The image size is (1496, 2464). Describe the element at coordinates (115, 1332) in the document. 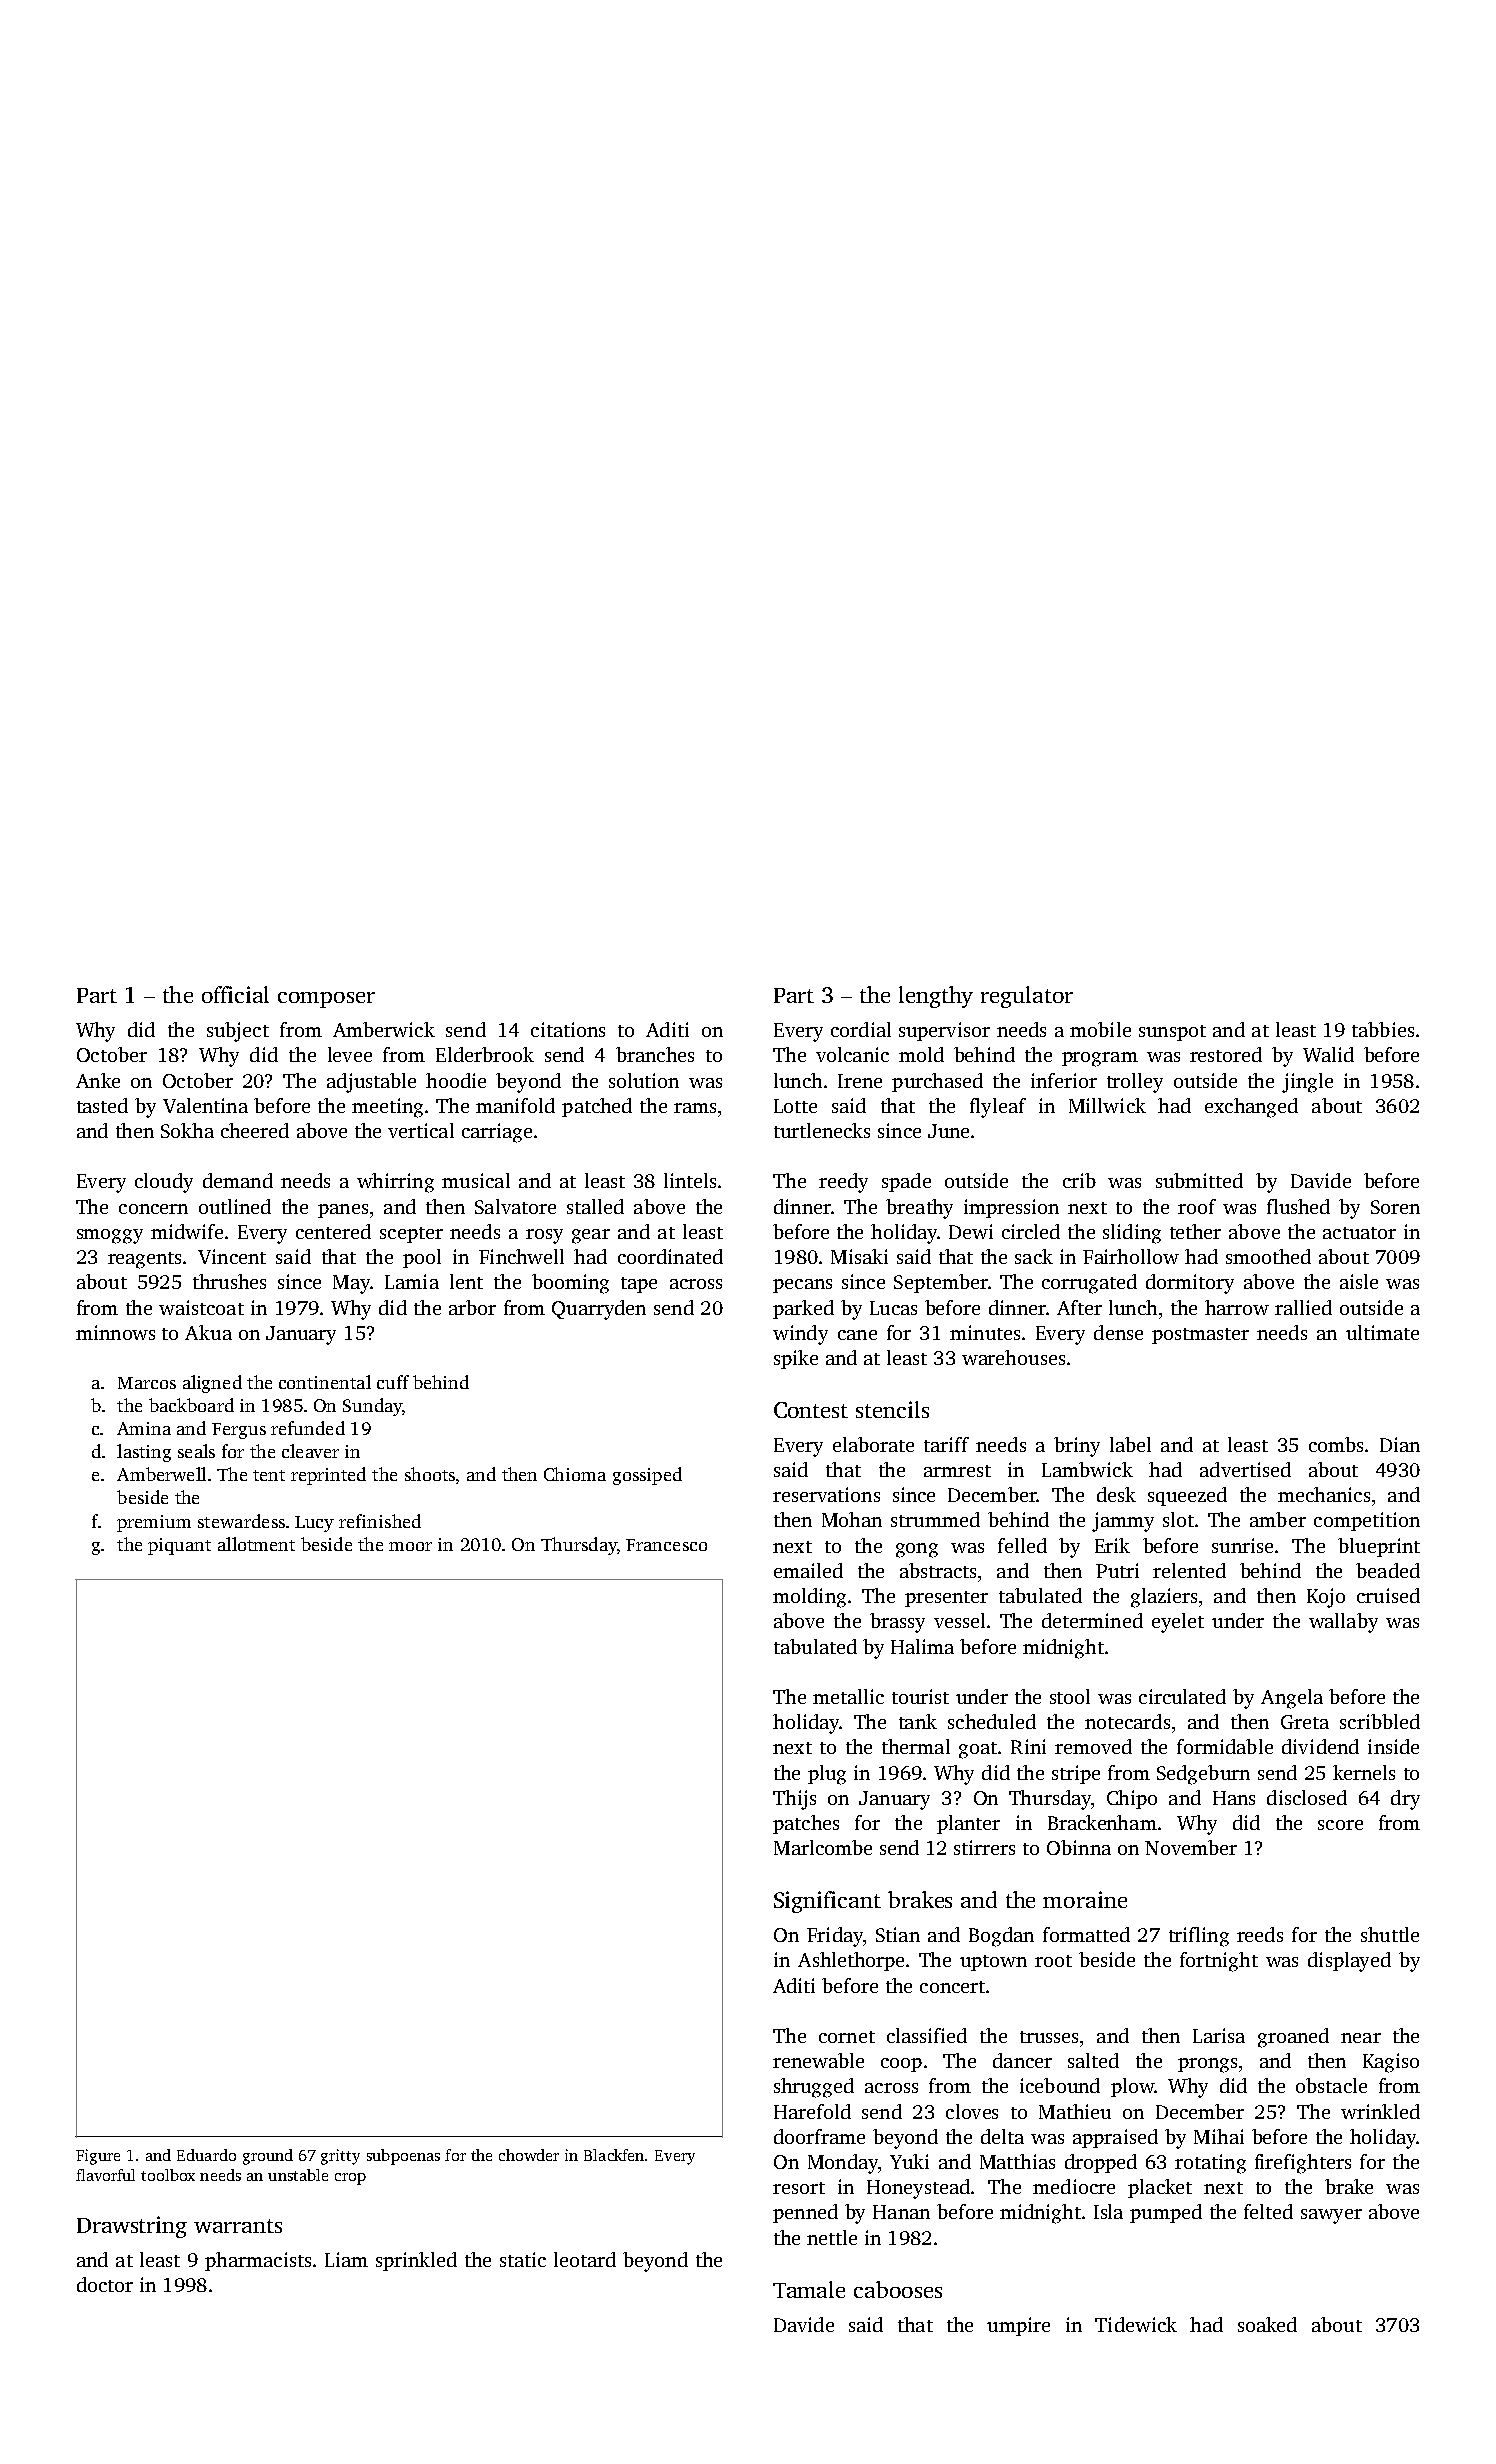

I see `minnows` at that location.
